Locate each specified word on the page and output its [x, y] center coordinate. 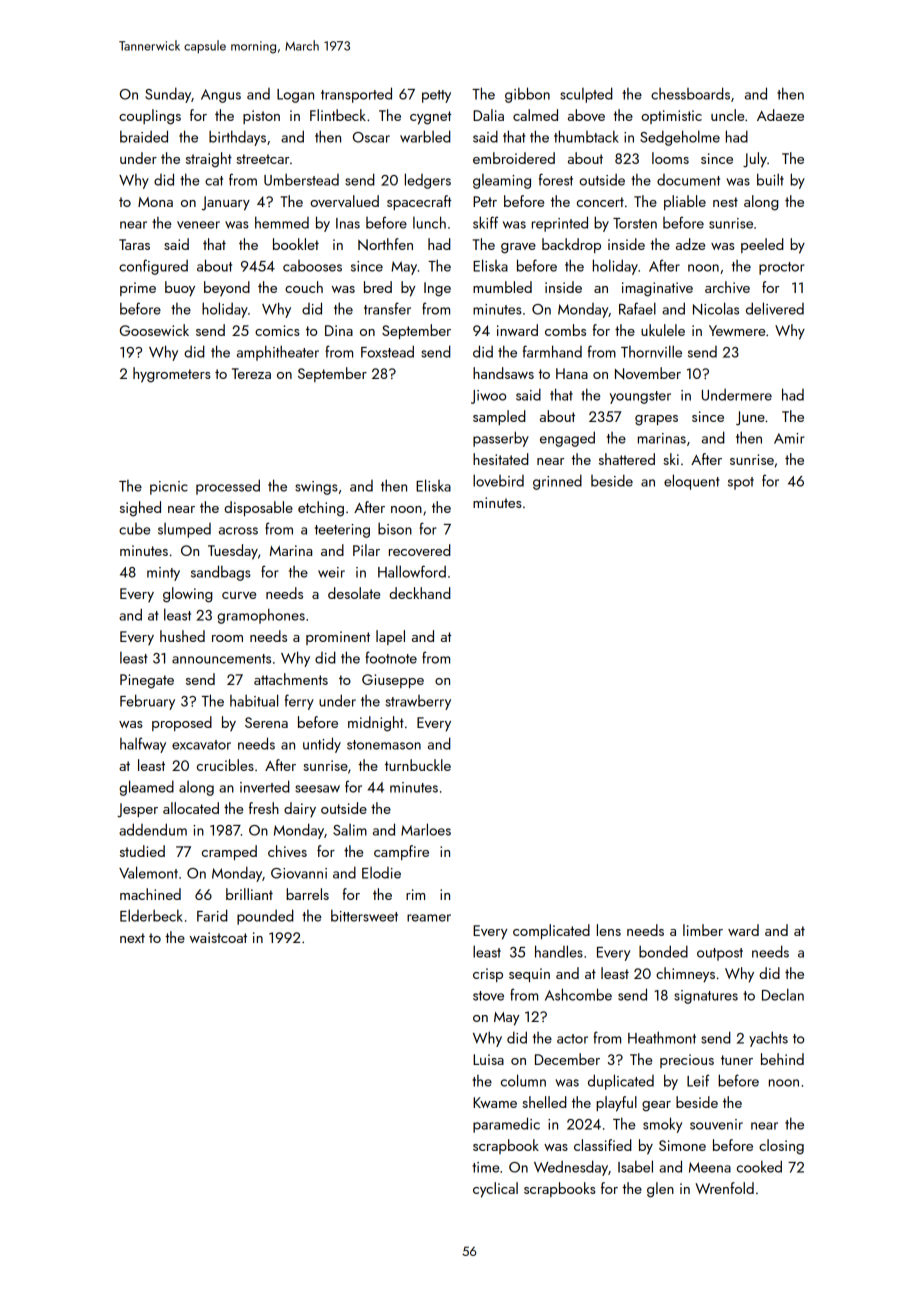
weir [331, 572]
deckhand [419, 593]
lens [609, 930]
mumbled [502, 287]
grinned [557, 482]
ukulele [663, 330]
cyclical [495, 1190]
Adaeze [780, 115]
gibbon [527, 95]
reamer [429, 918]
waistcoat [218, 937]
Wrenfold [724, 1188]
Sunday [168, 95]
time [486, 1167]
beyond [227, 289]
